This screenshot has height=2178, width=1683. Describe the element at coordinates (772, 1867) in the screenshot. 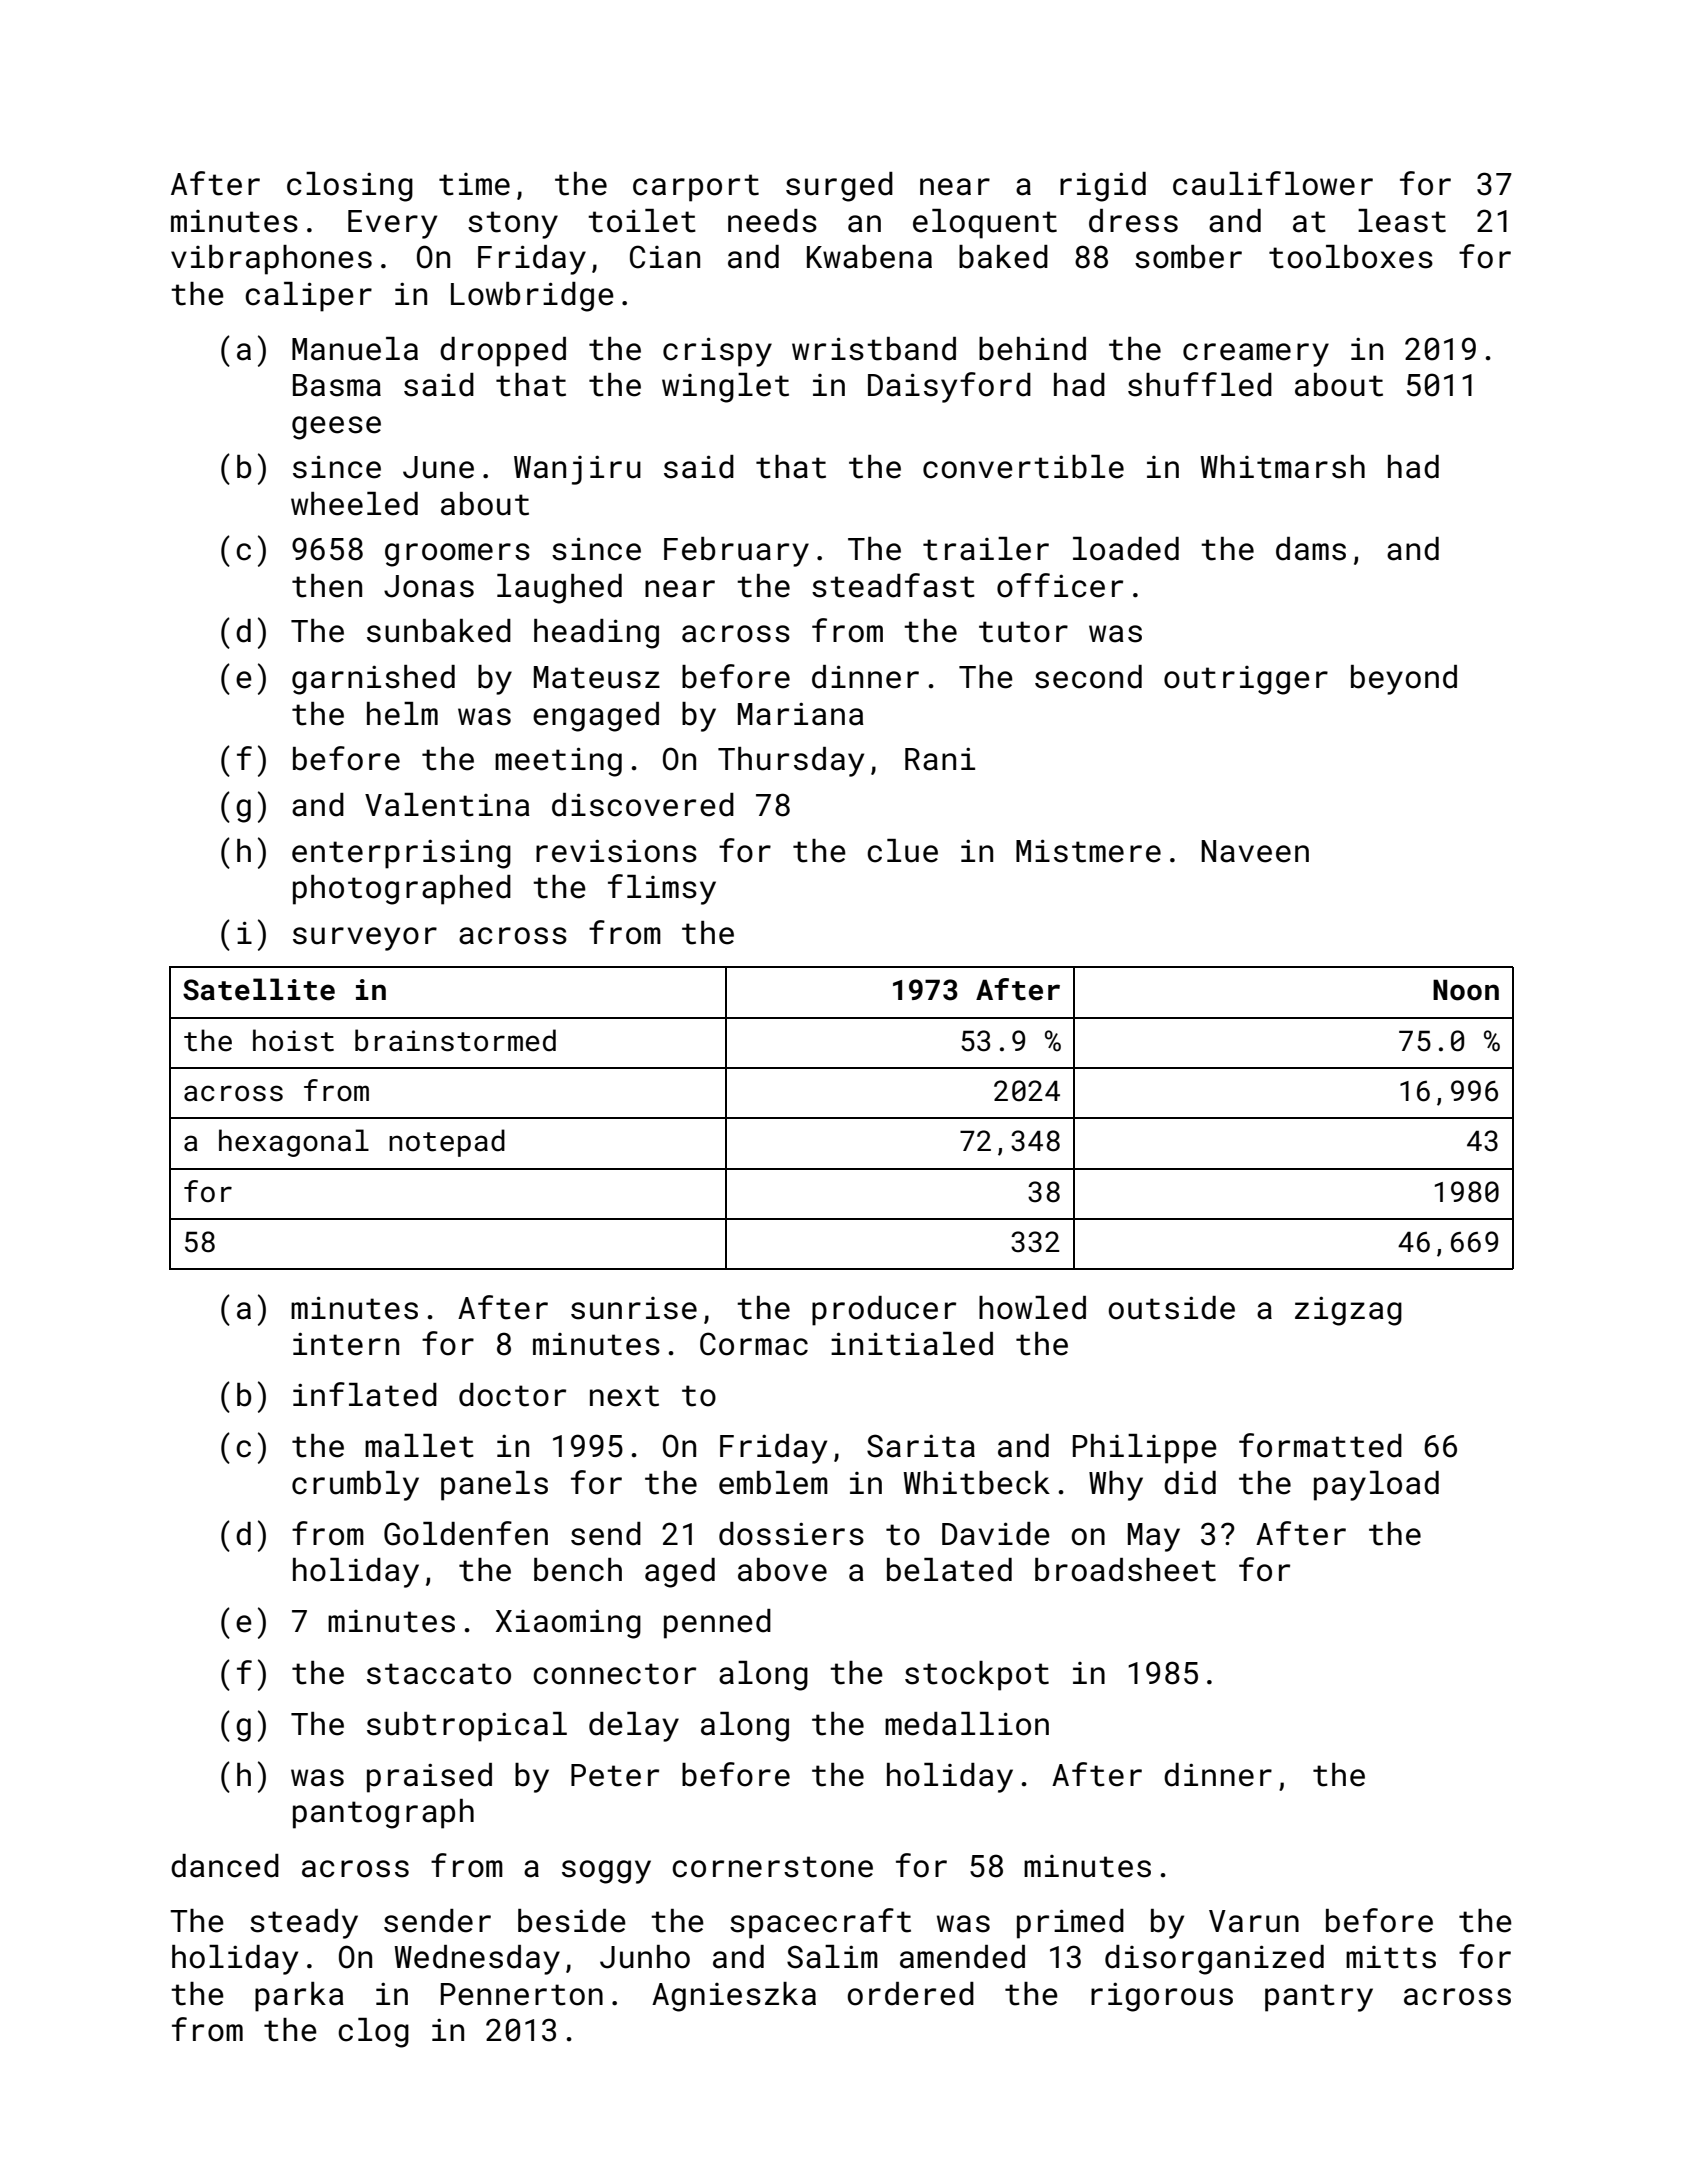

I see `cornerstone` at that location.
